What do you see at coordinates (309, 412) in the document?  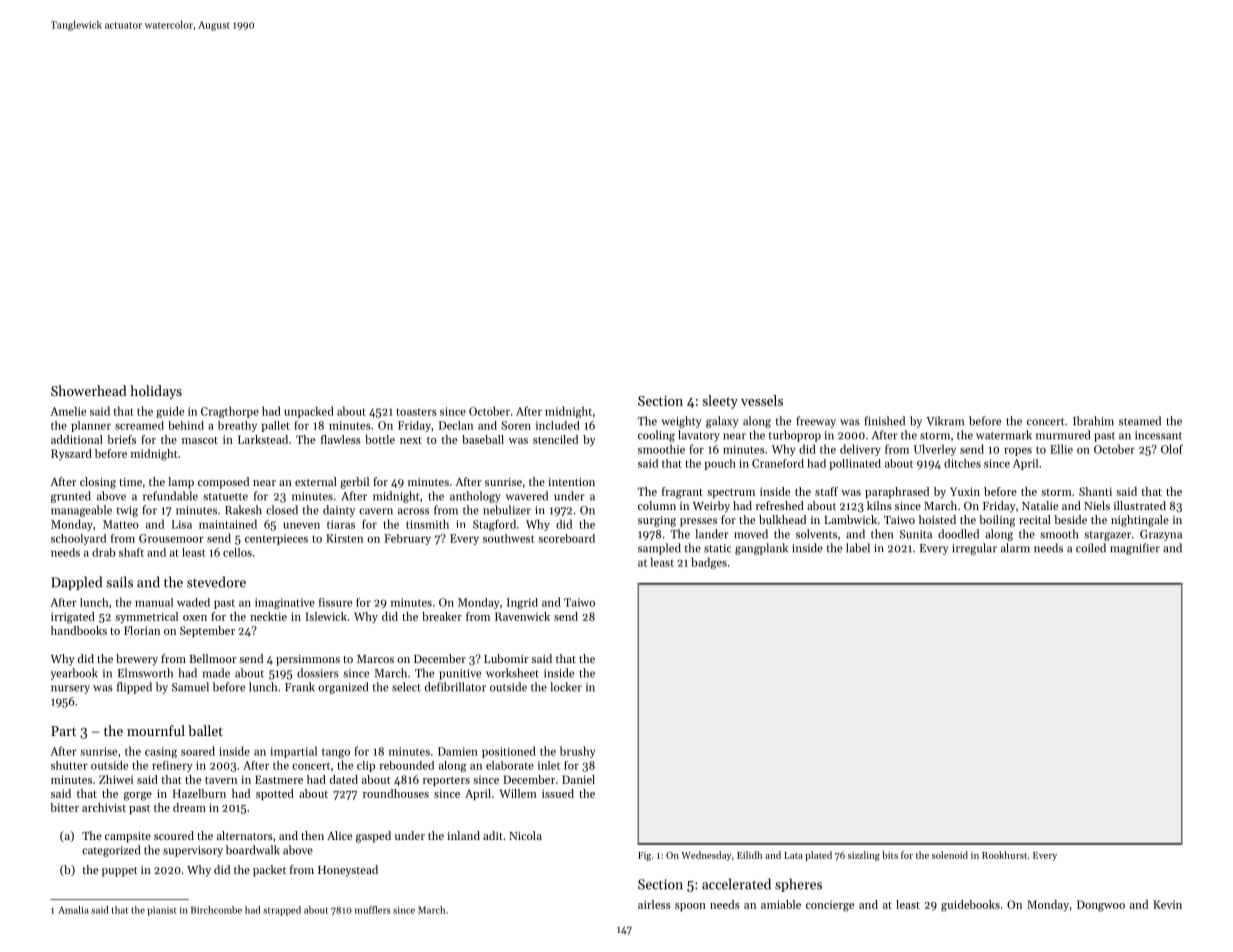 I see `unpacked` at bounding box center [309, 412].
